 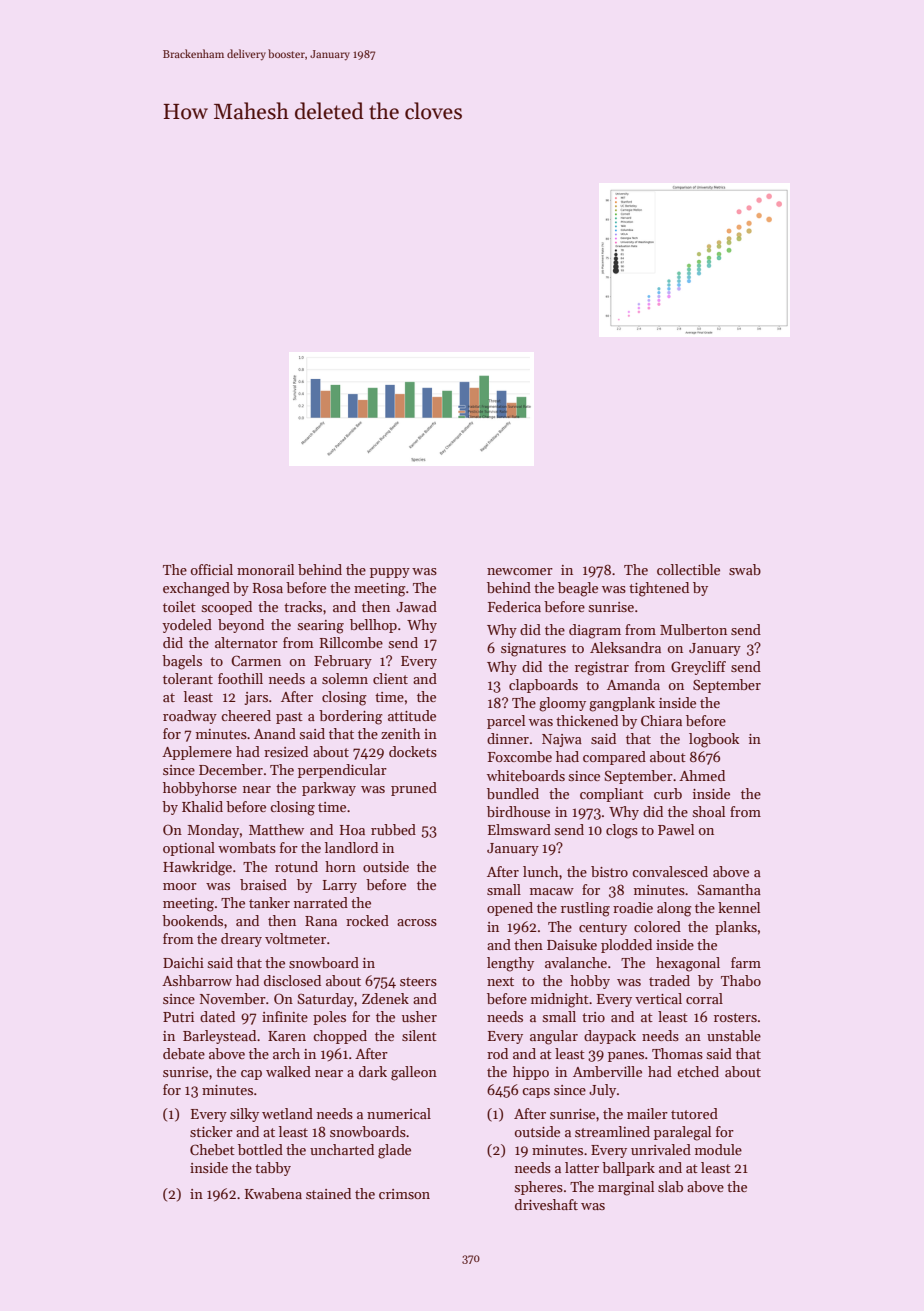 What do you see at coordinates (390, 573) in the image?
I see `puppy` at bounding box center [390, 573].
